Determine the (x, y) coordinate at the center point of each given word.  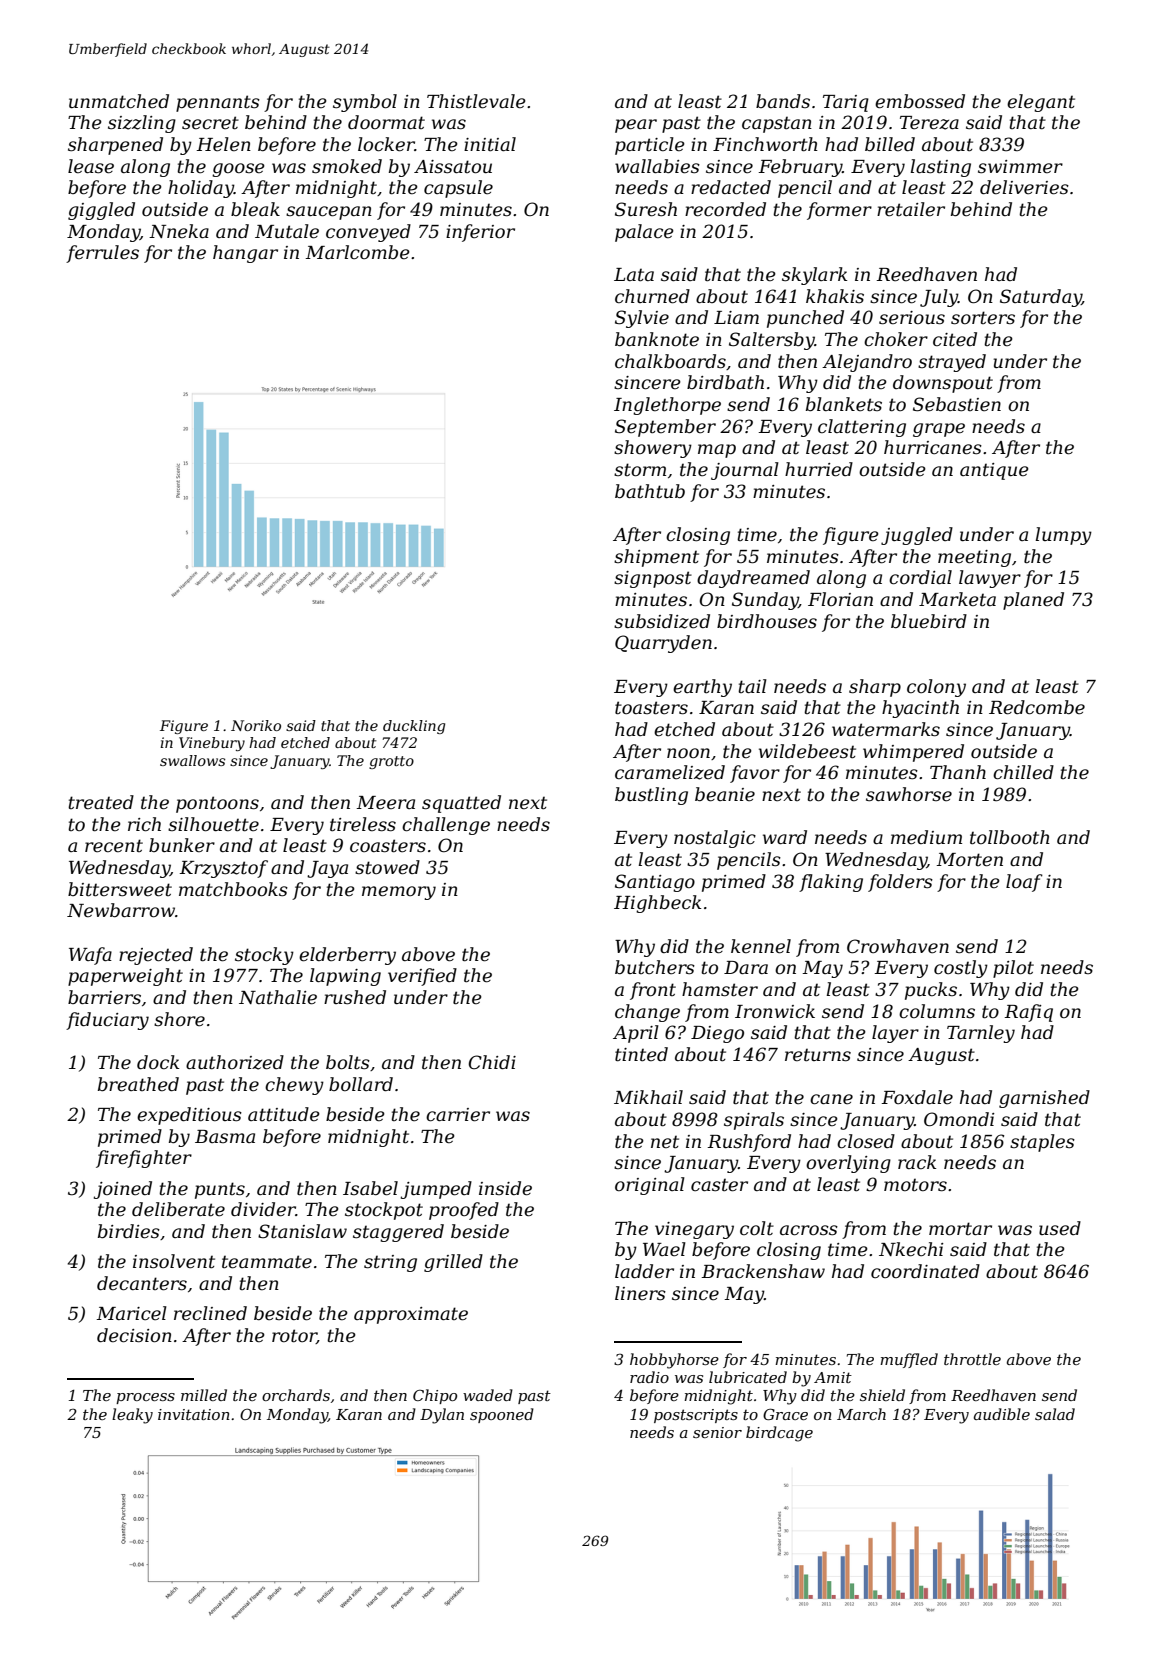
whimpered (913, 753)
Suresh (646, 209)
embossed (920, 101)
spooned (502, 1415)
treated (101, 802)
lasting (940, 168)
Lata (634, 275)
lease (91, 166)
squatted (461, 804)
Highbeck (657, 904)
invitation (194, 1414)
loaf (1024, 883)
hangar (245, 254)
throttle (972, 1359)
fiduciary (107, 1021)
